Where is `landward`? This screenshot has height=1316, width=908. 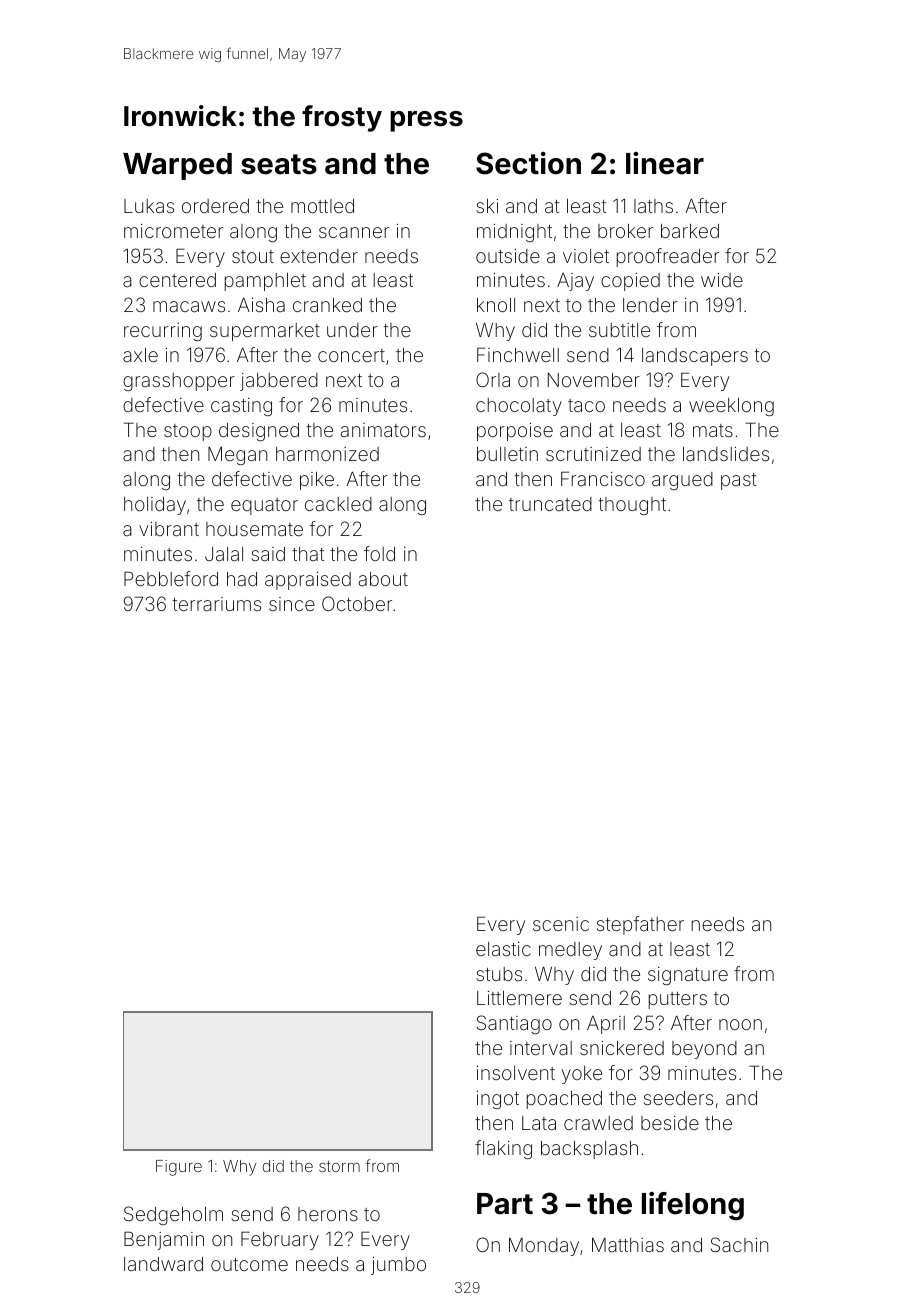 landward is located at coordinates (163, 1264).
